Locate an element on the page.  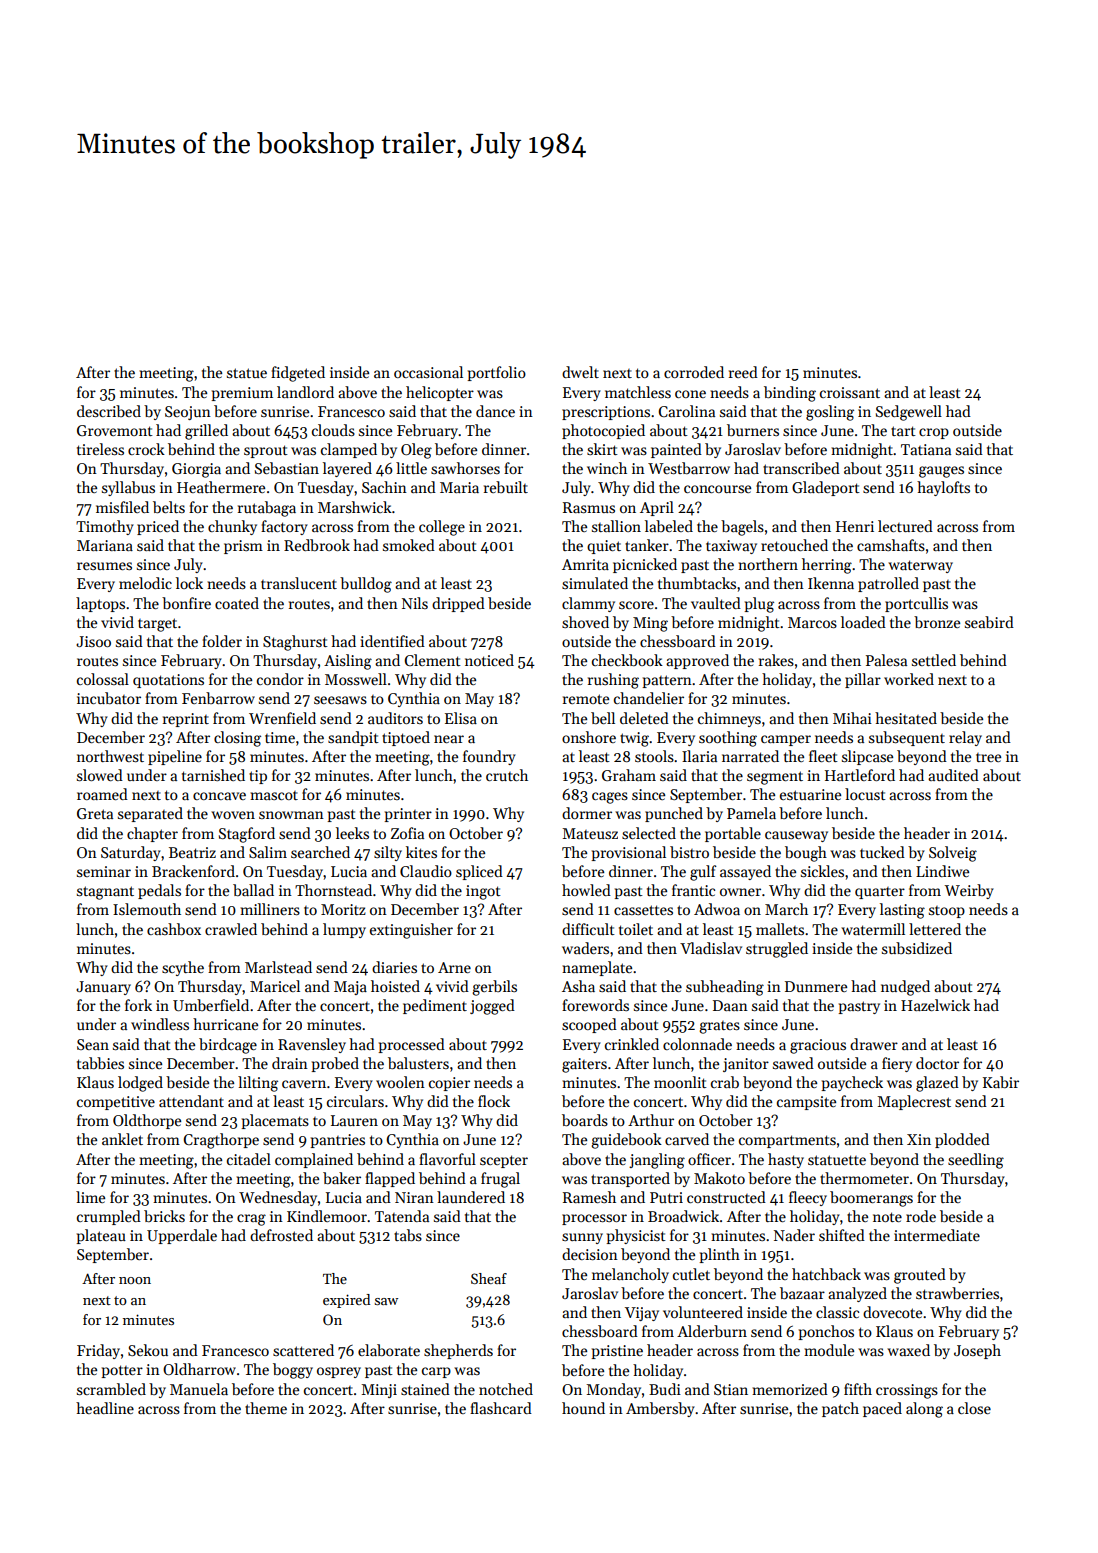
headline is located at coordinates (105, 1408).
